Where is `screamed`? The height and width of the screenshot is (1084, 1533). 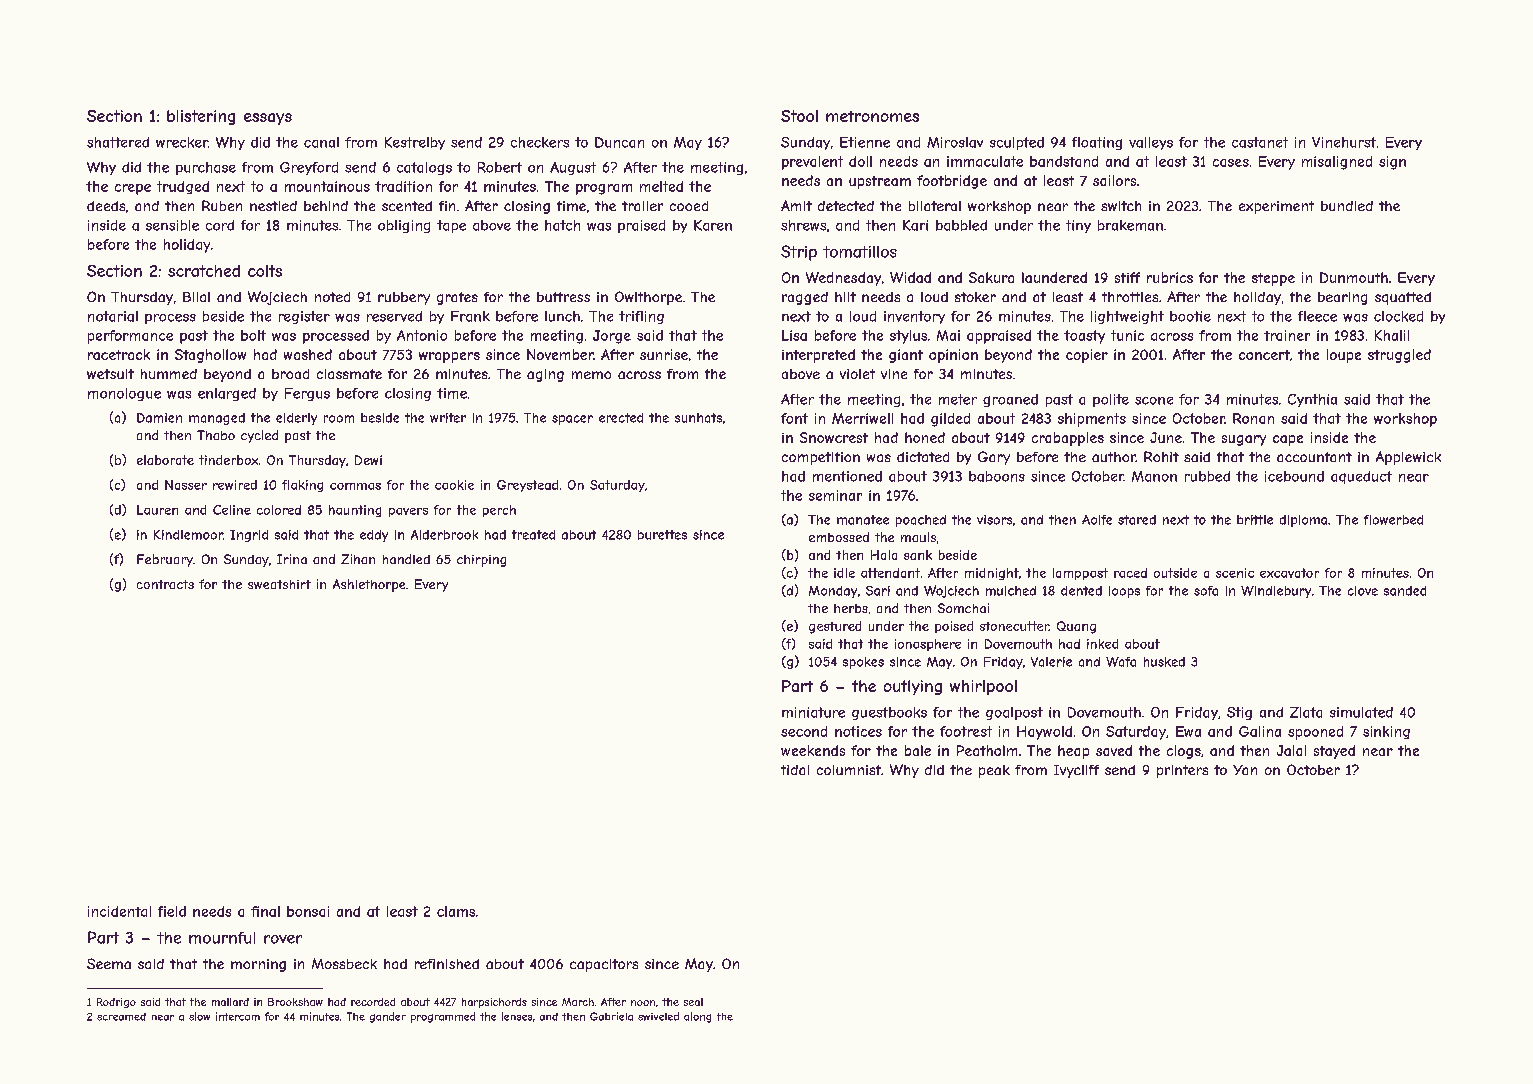
screamed is located at coordinates (121, 1017).
